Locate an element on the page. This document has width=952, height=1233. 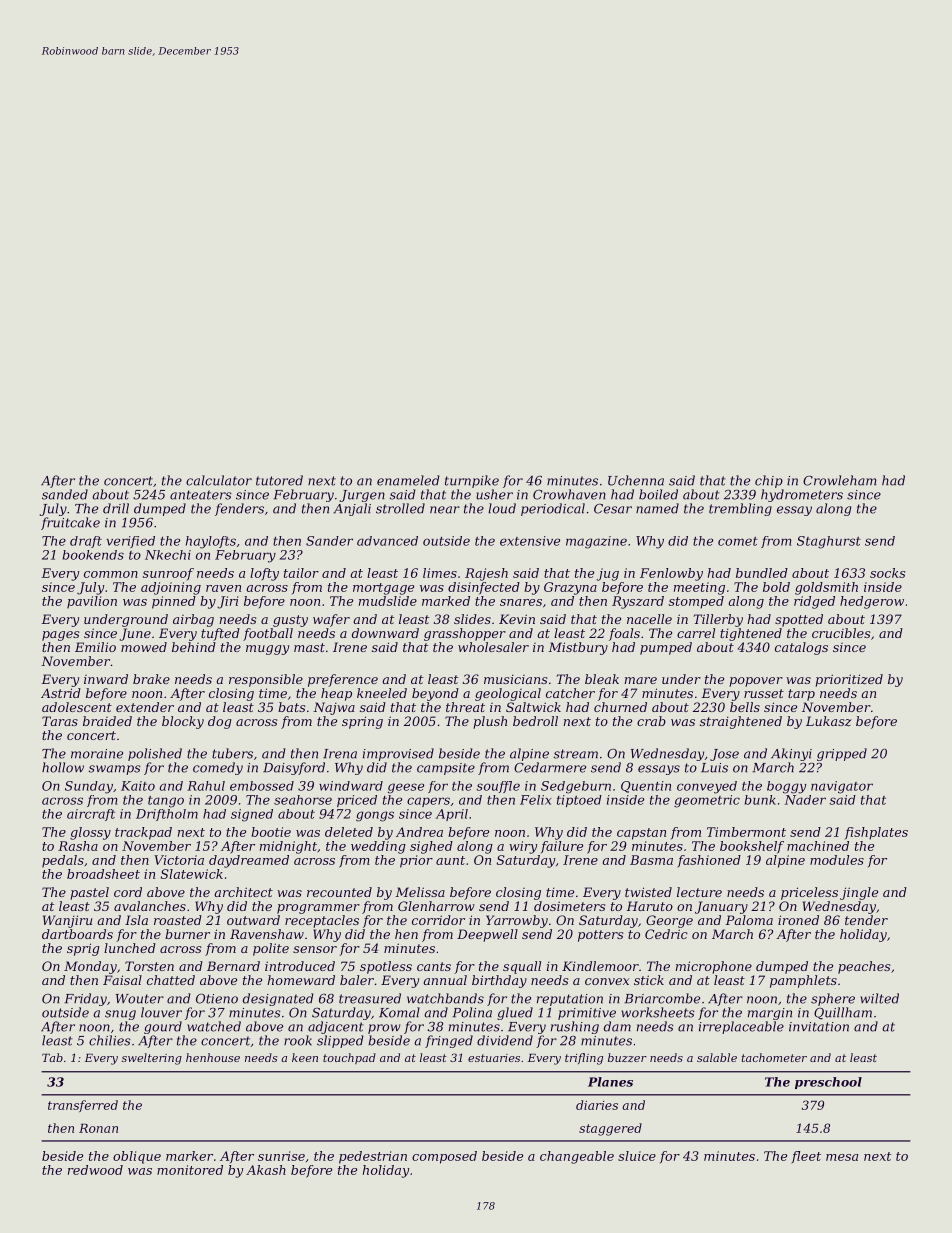
drill is located at coordinates (116, 508).
